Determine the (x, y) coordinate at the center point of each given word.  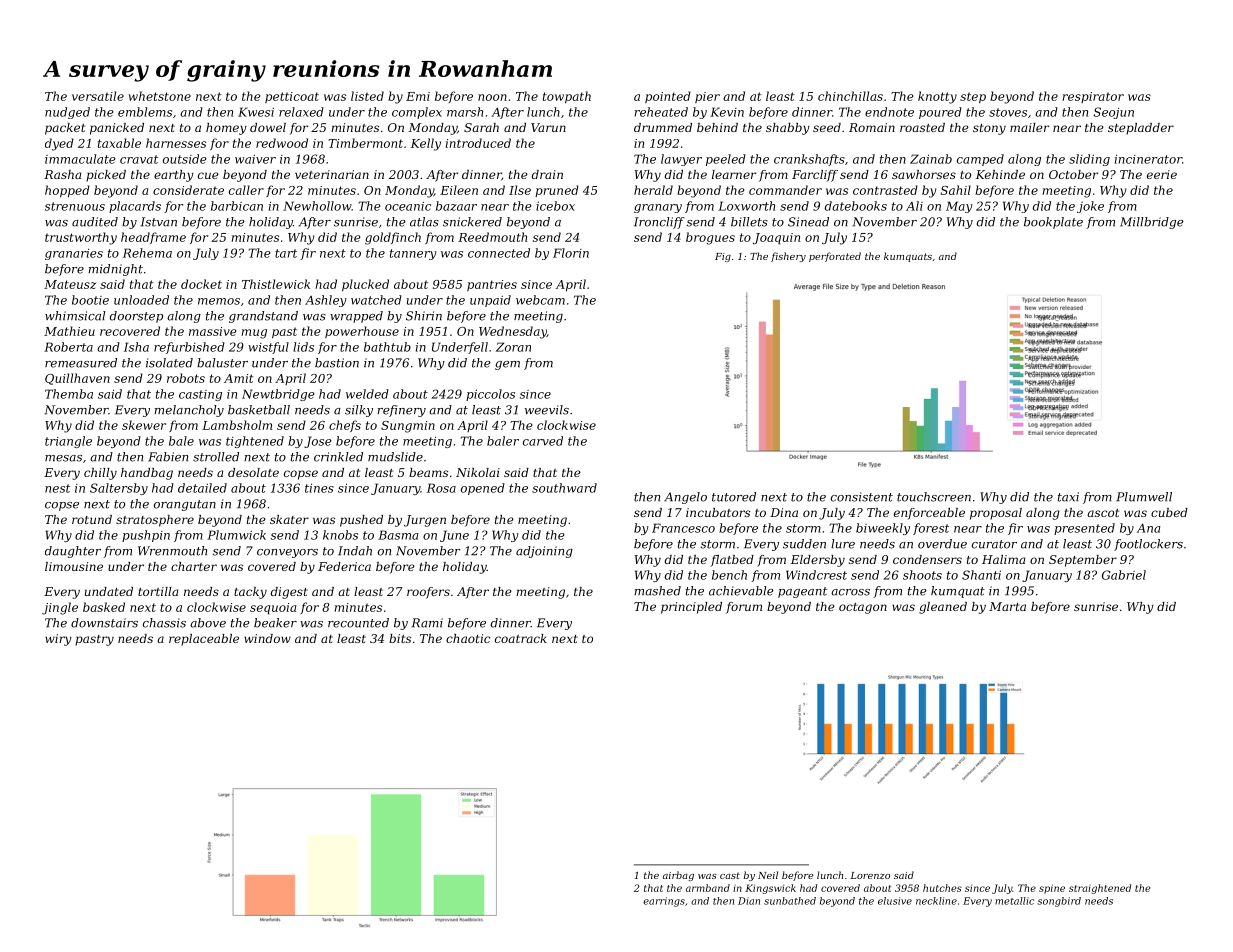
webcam (540, 300)
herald (653, 190)
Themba (69, 394)
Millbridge (1152, 223)
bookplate (1053, 223)
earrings (664, 902)
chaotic (468, 638)
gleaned (943, 608)
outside (185, 159)
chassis (164, 623)
